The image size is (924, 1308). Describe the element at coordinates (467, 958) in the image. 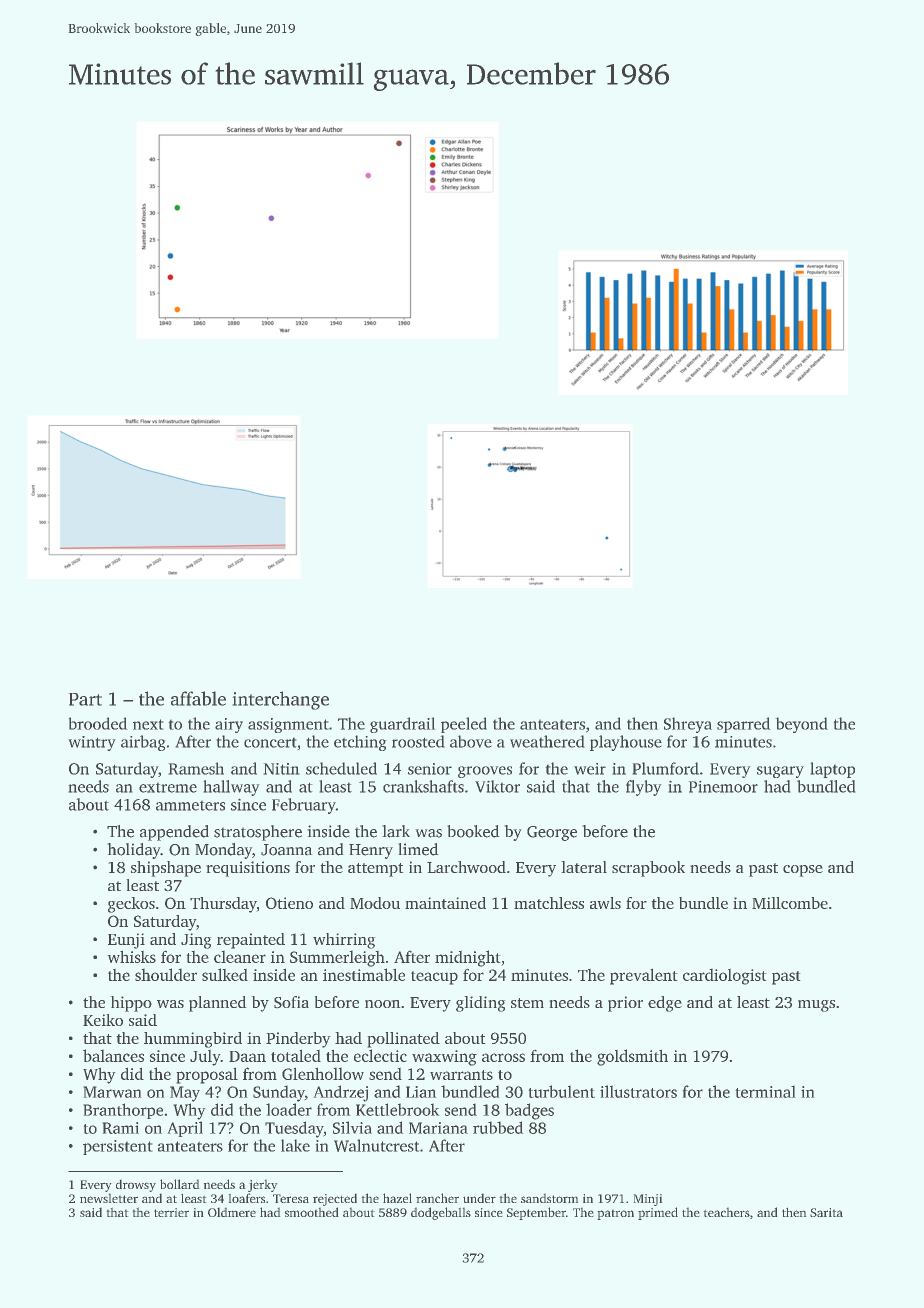

I see `midnight` at that location.
